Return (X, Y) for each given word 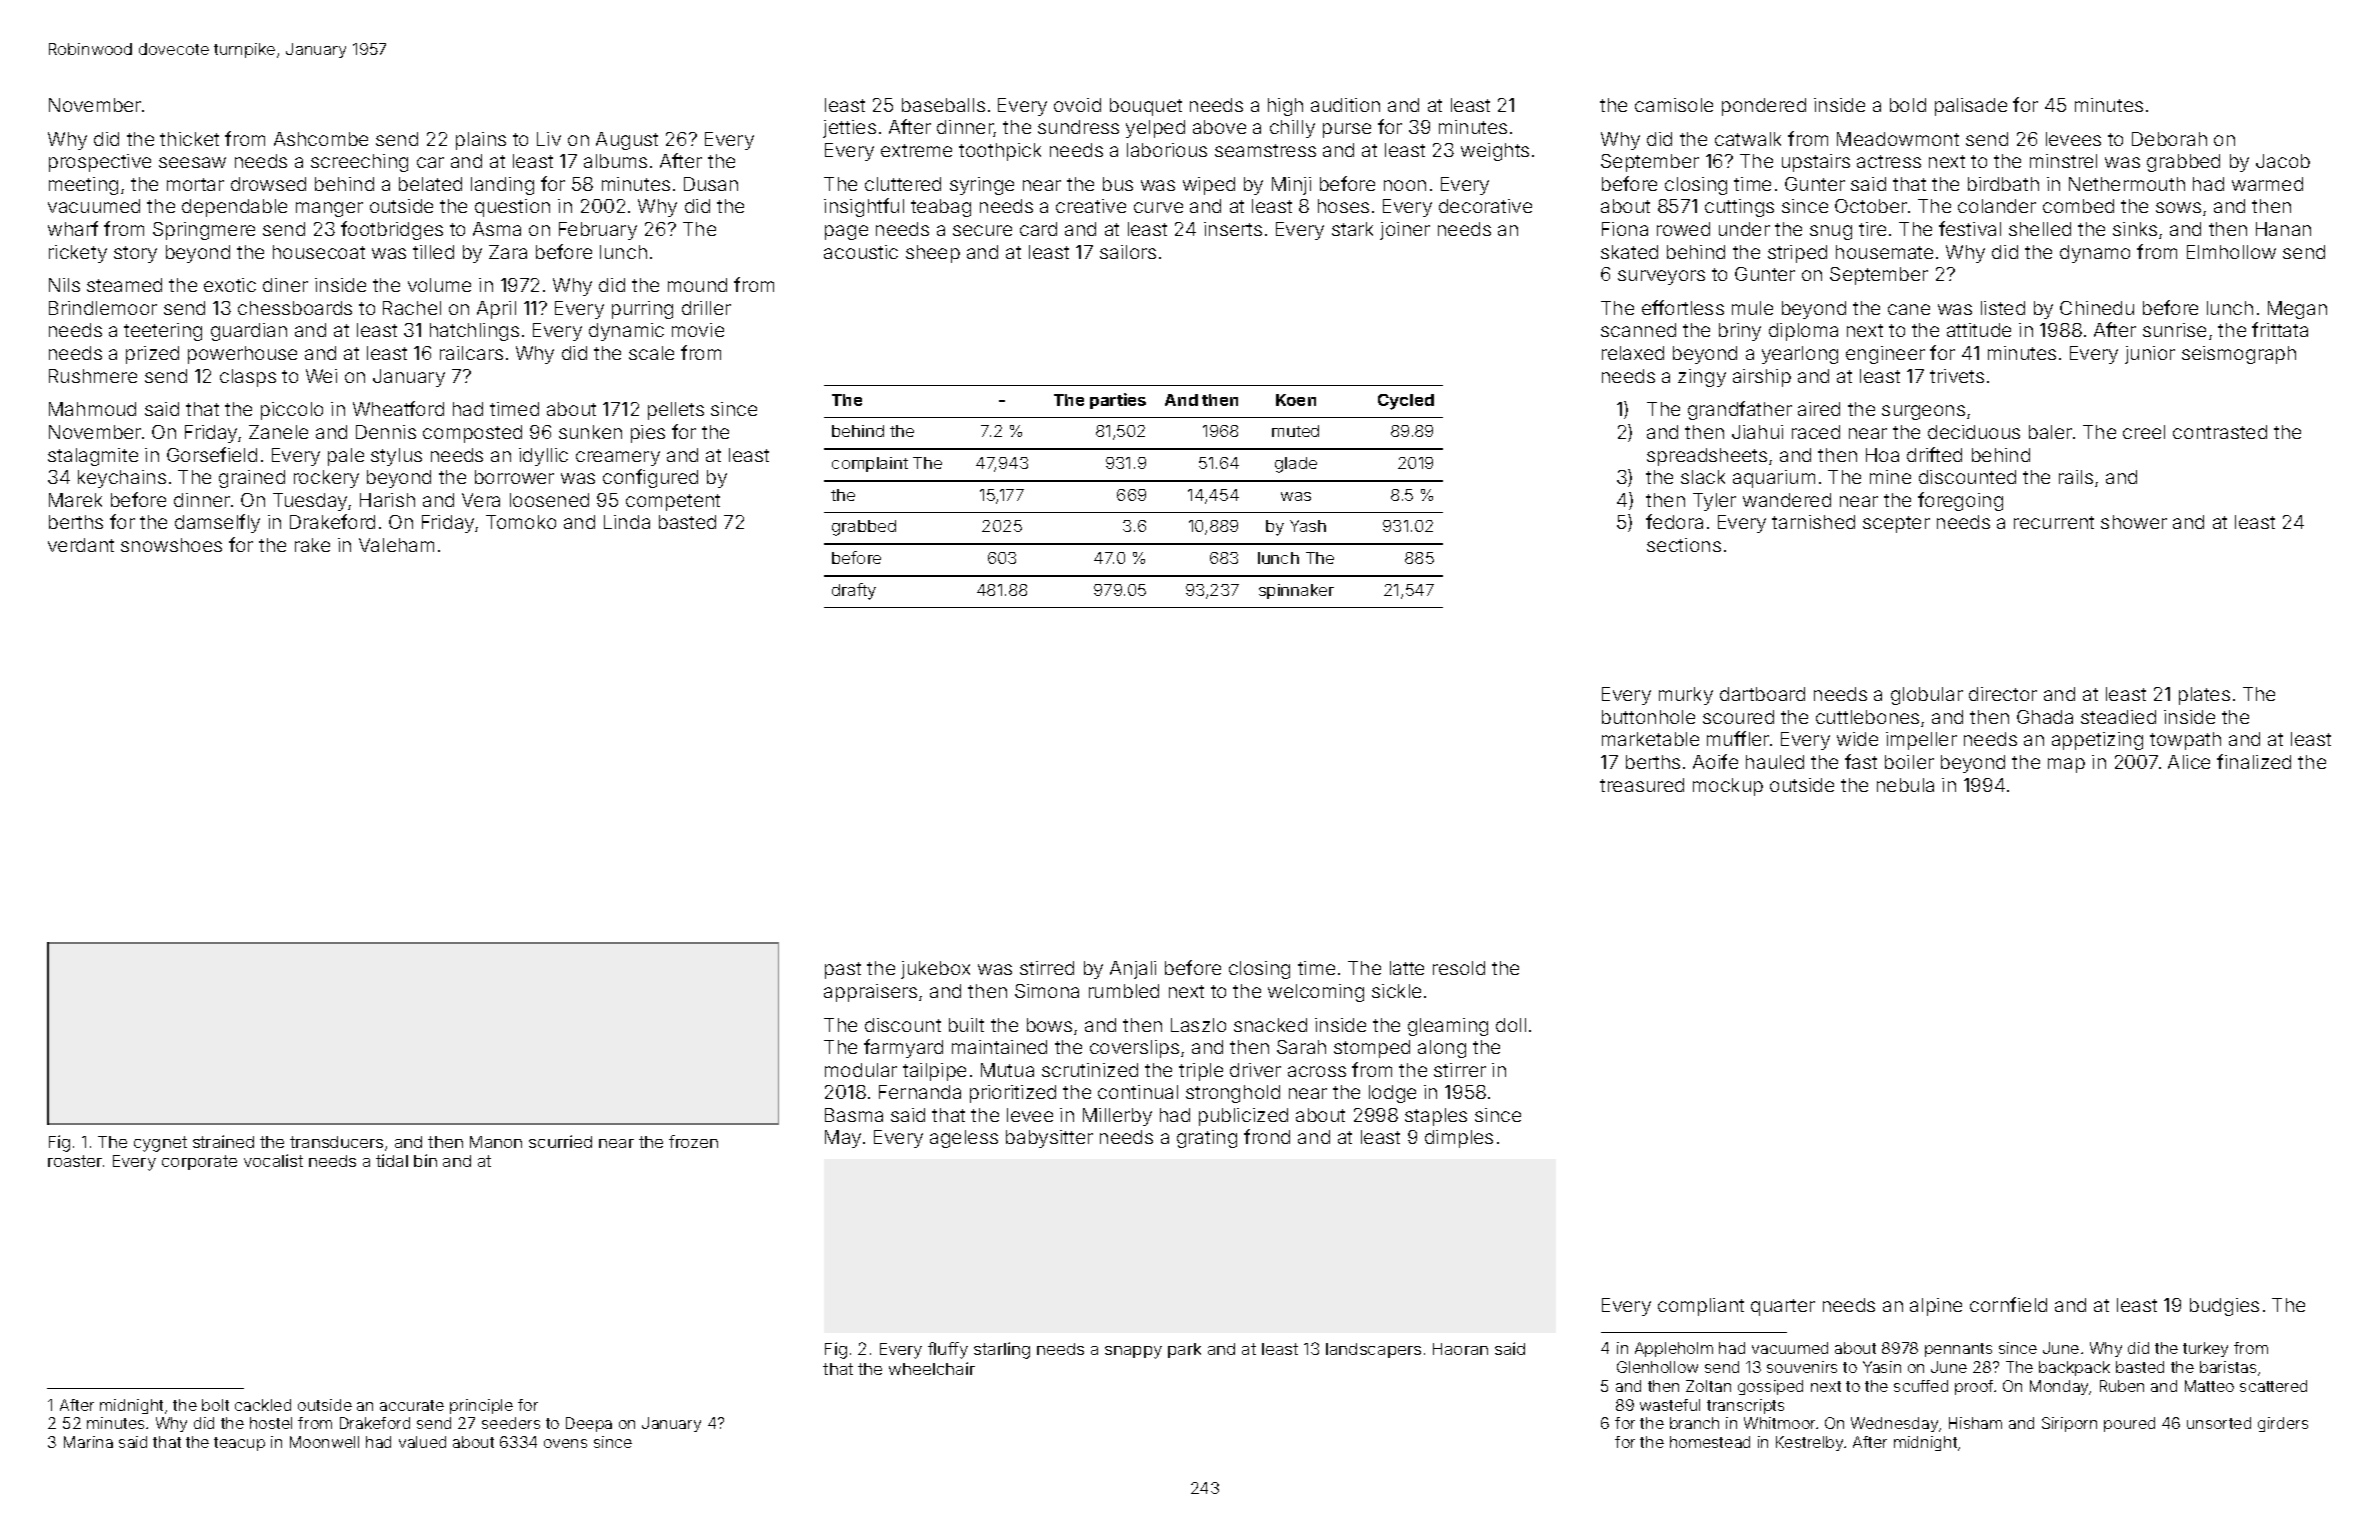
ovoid (1077, 105)
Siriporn (2069, 1424)
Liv (549, 139)
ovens (565, 1443)
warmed (2267, 184)
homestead (1710, 1442)
